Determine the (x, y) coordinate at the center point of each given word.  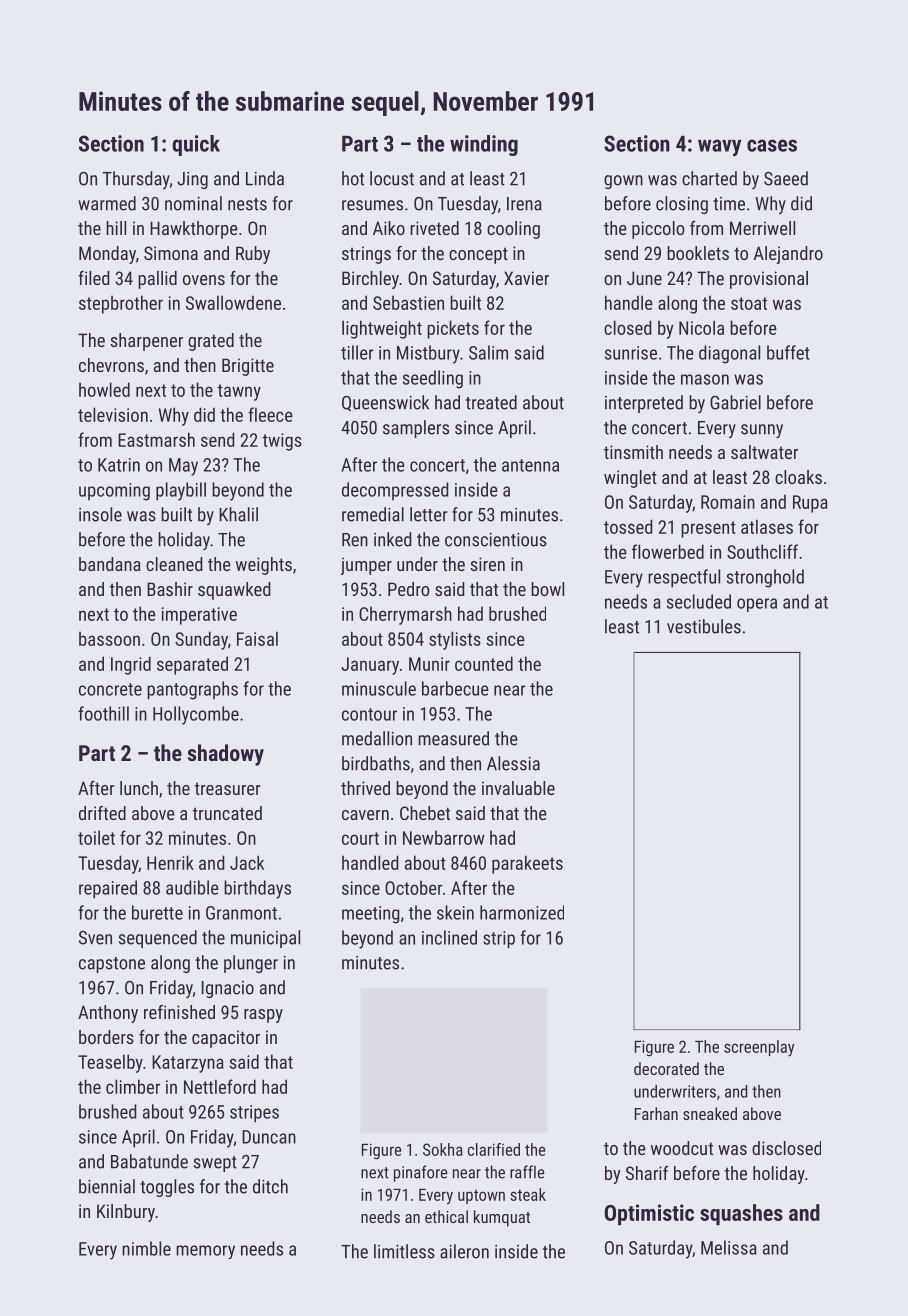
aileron (464, 1251)
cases (772, 145)
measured (453, 738)
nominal (193, 203)
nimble (146, 1248)
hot (353, 178)
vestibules (704, 626)
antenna (530, 465)
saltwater (764, 452)
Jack (247, 862)
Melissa (729, 1247)
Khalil (238, 514)
